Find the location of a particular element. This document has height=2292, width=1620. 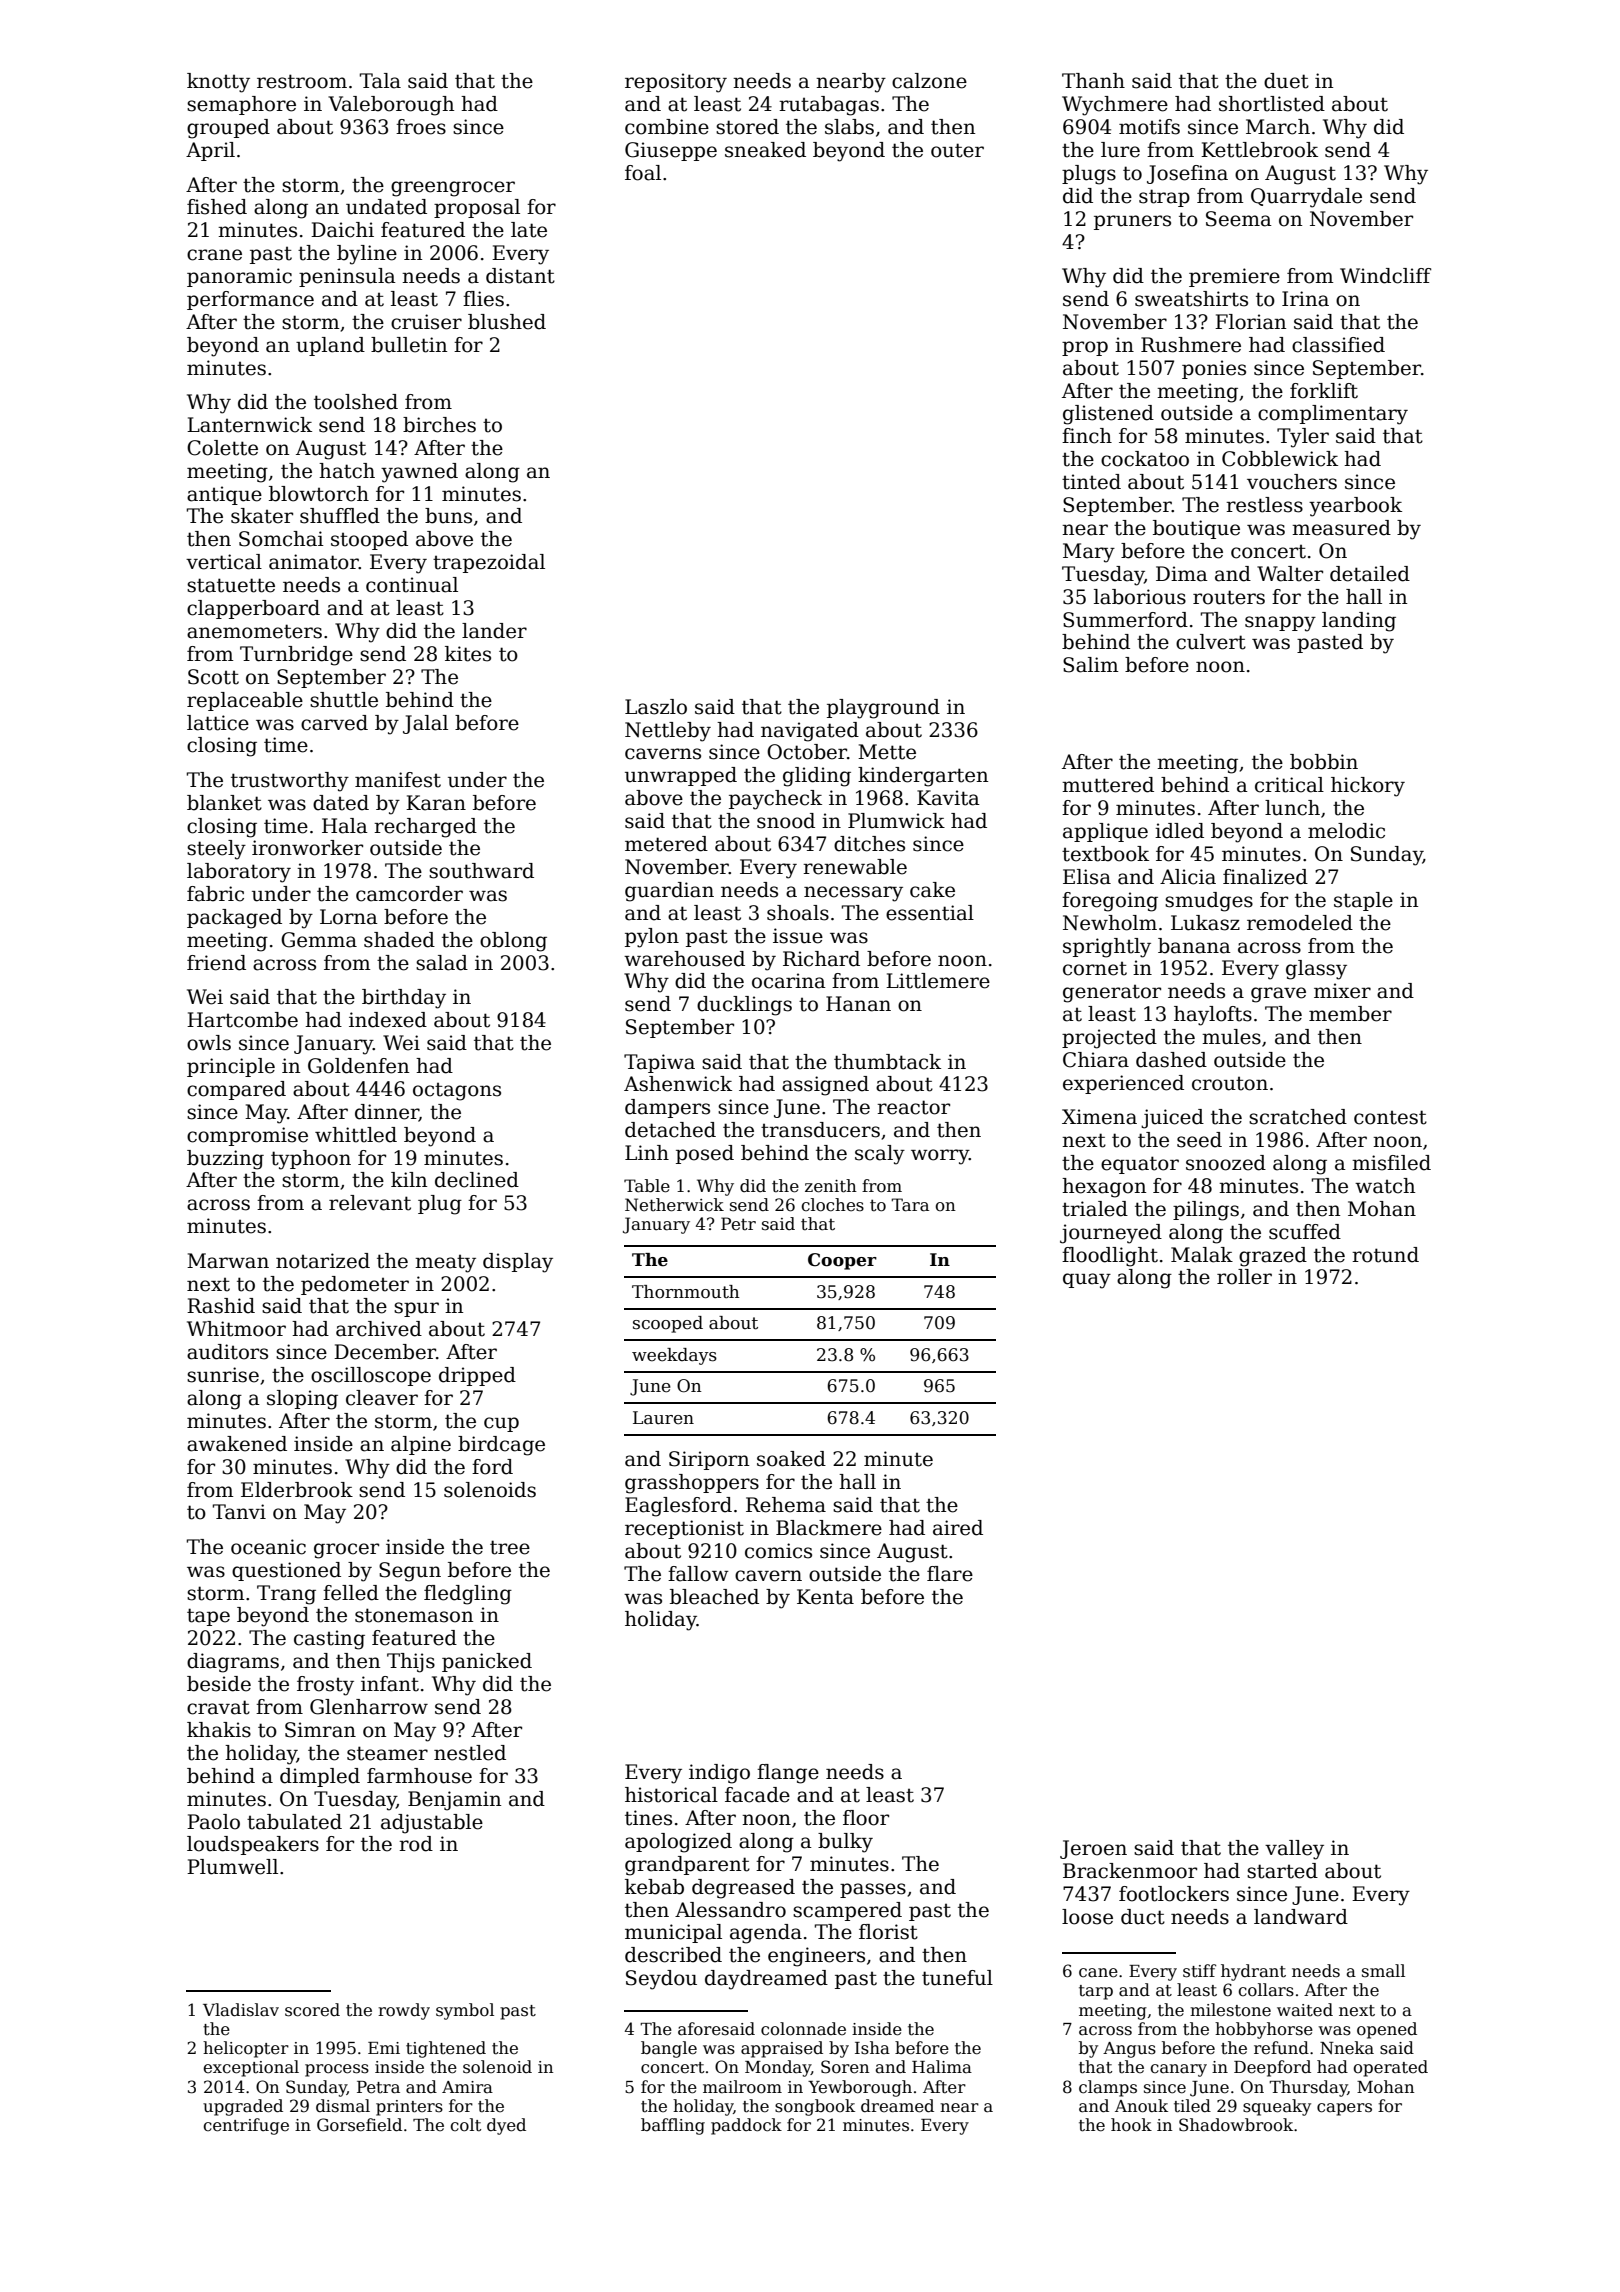

Ximena is located at coordinates (1099, 1117).
